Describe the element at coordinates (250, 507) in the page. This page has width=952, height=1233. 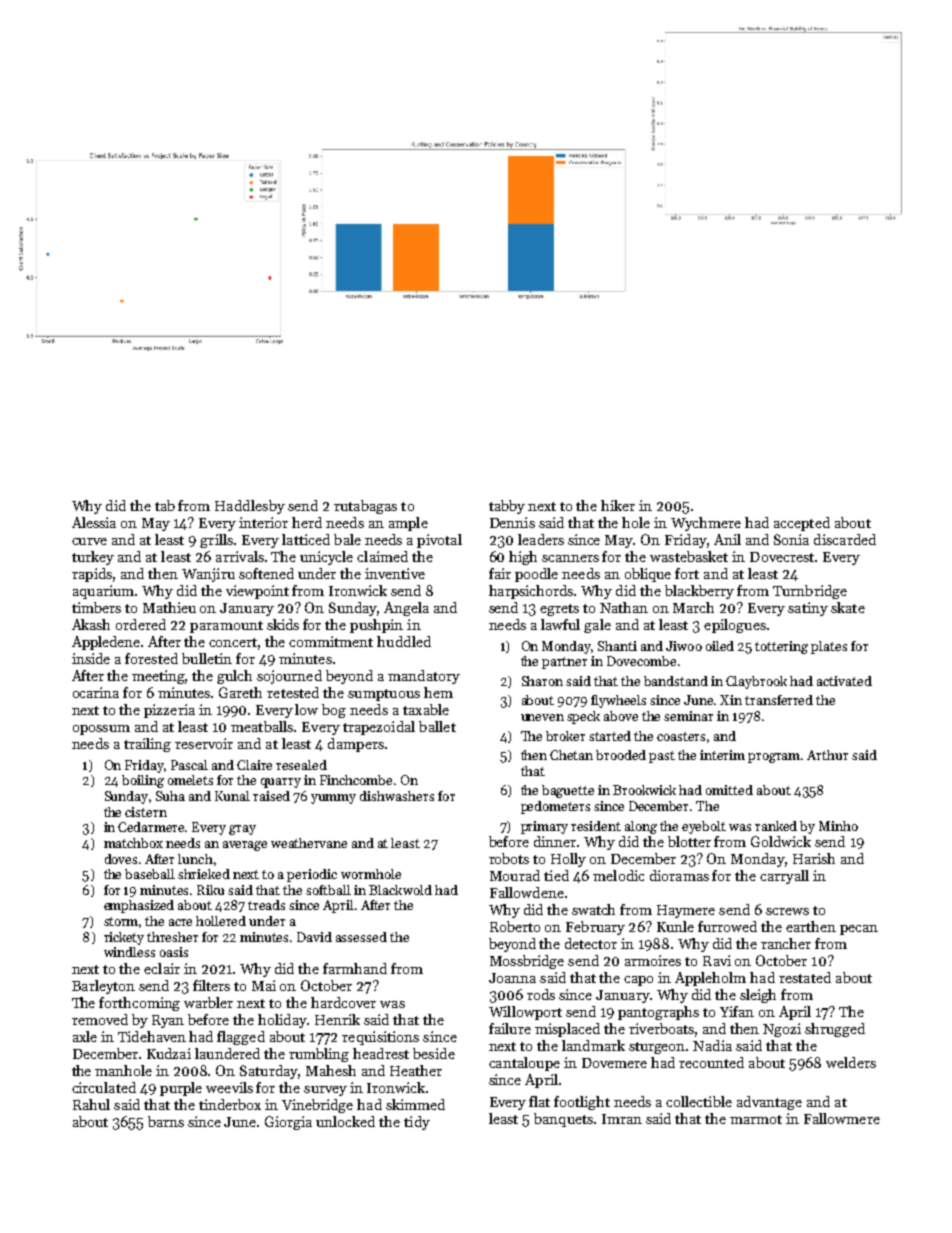
I see `Haddlesby` at that location.
